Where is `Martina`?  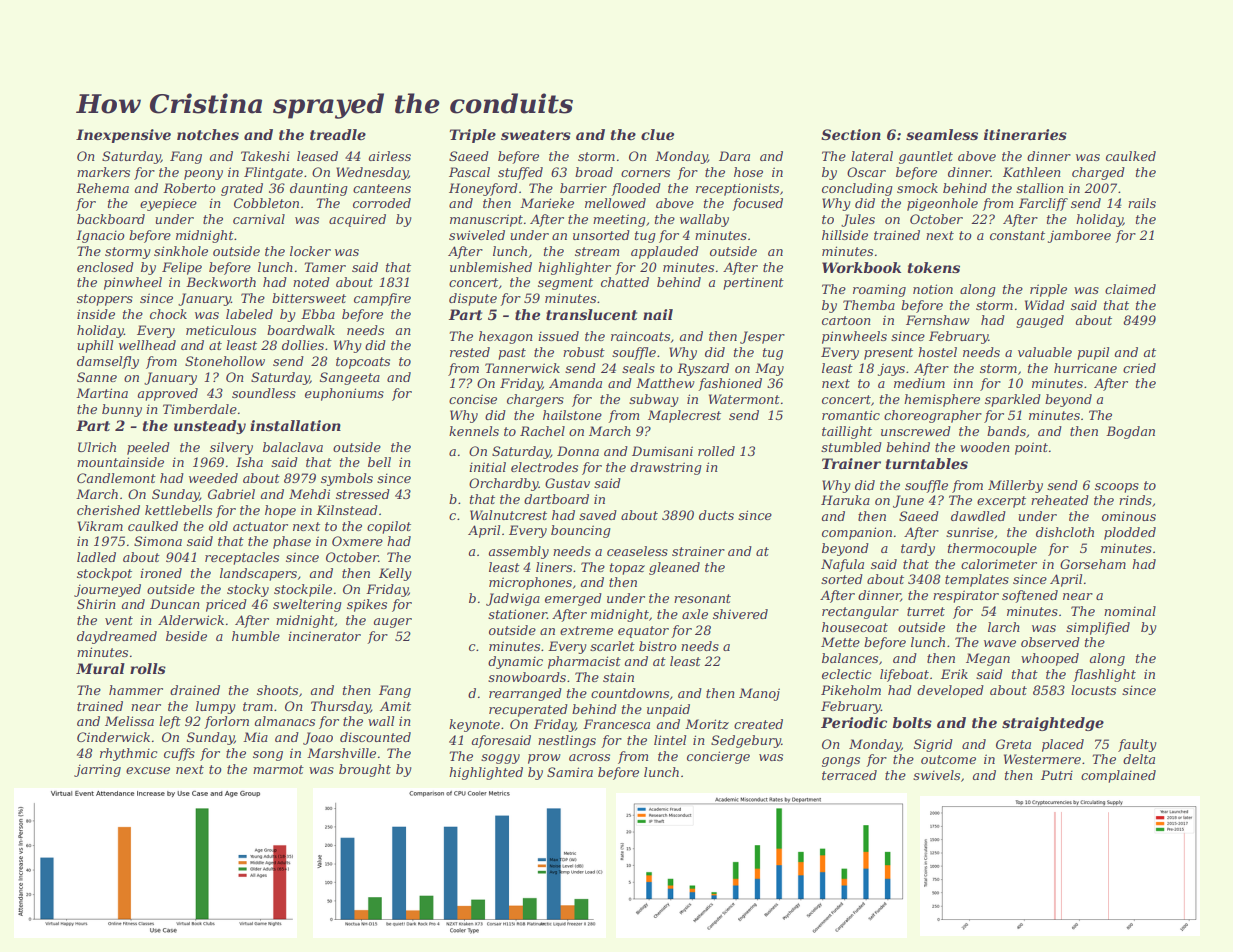 Martina is located at coordinates (102, 393).
